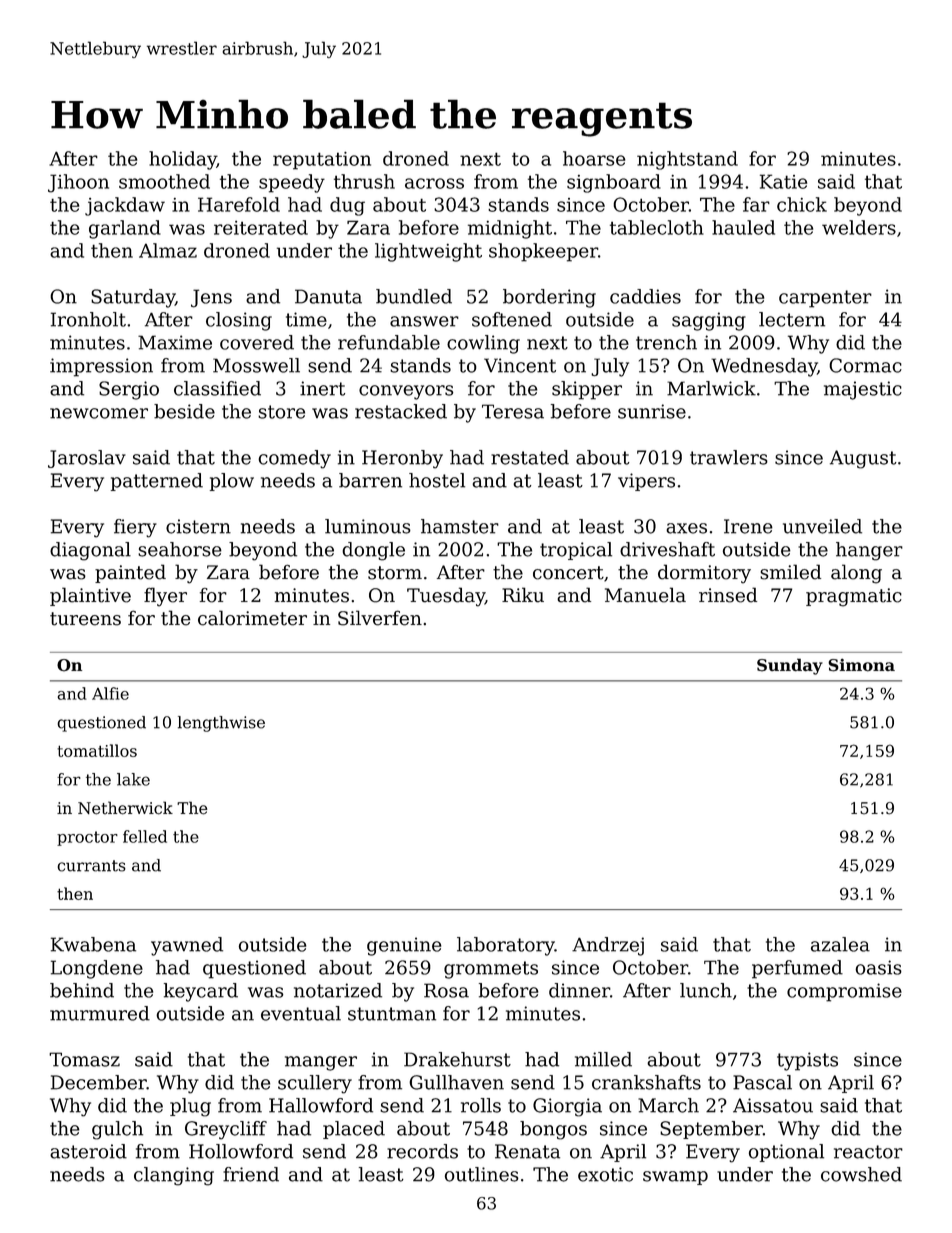 This page has height=1233, width=952. What do you see at coordinates (404, 946) in the page?
I see `genuine` at bounding box center [404, 946].
